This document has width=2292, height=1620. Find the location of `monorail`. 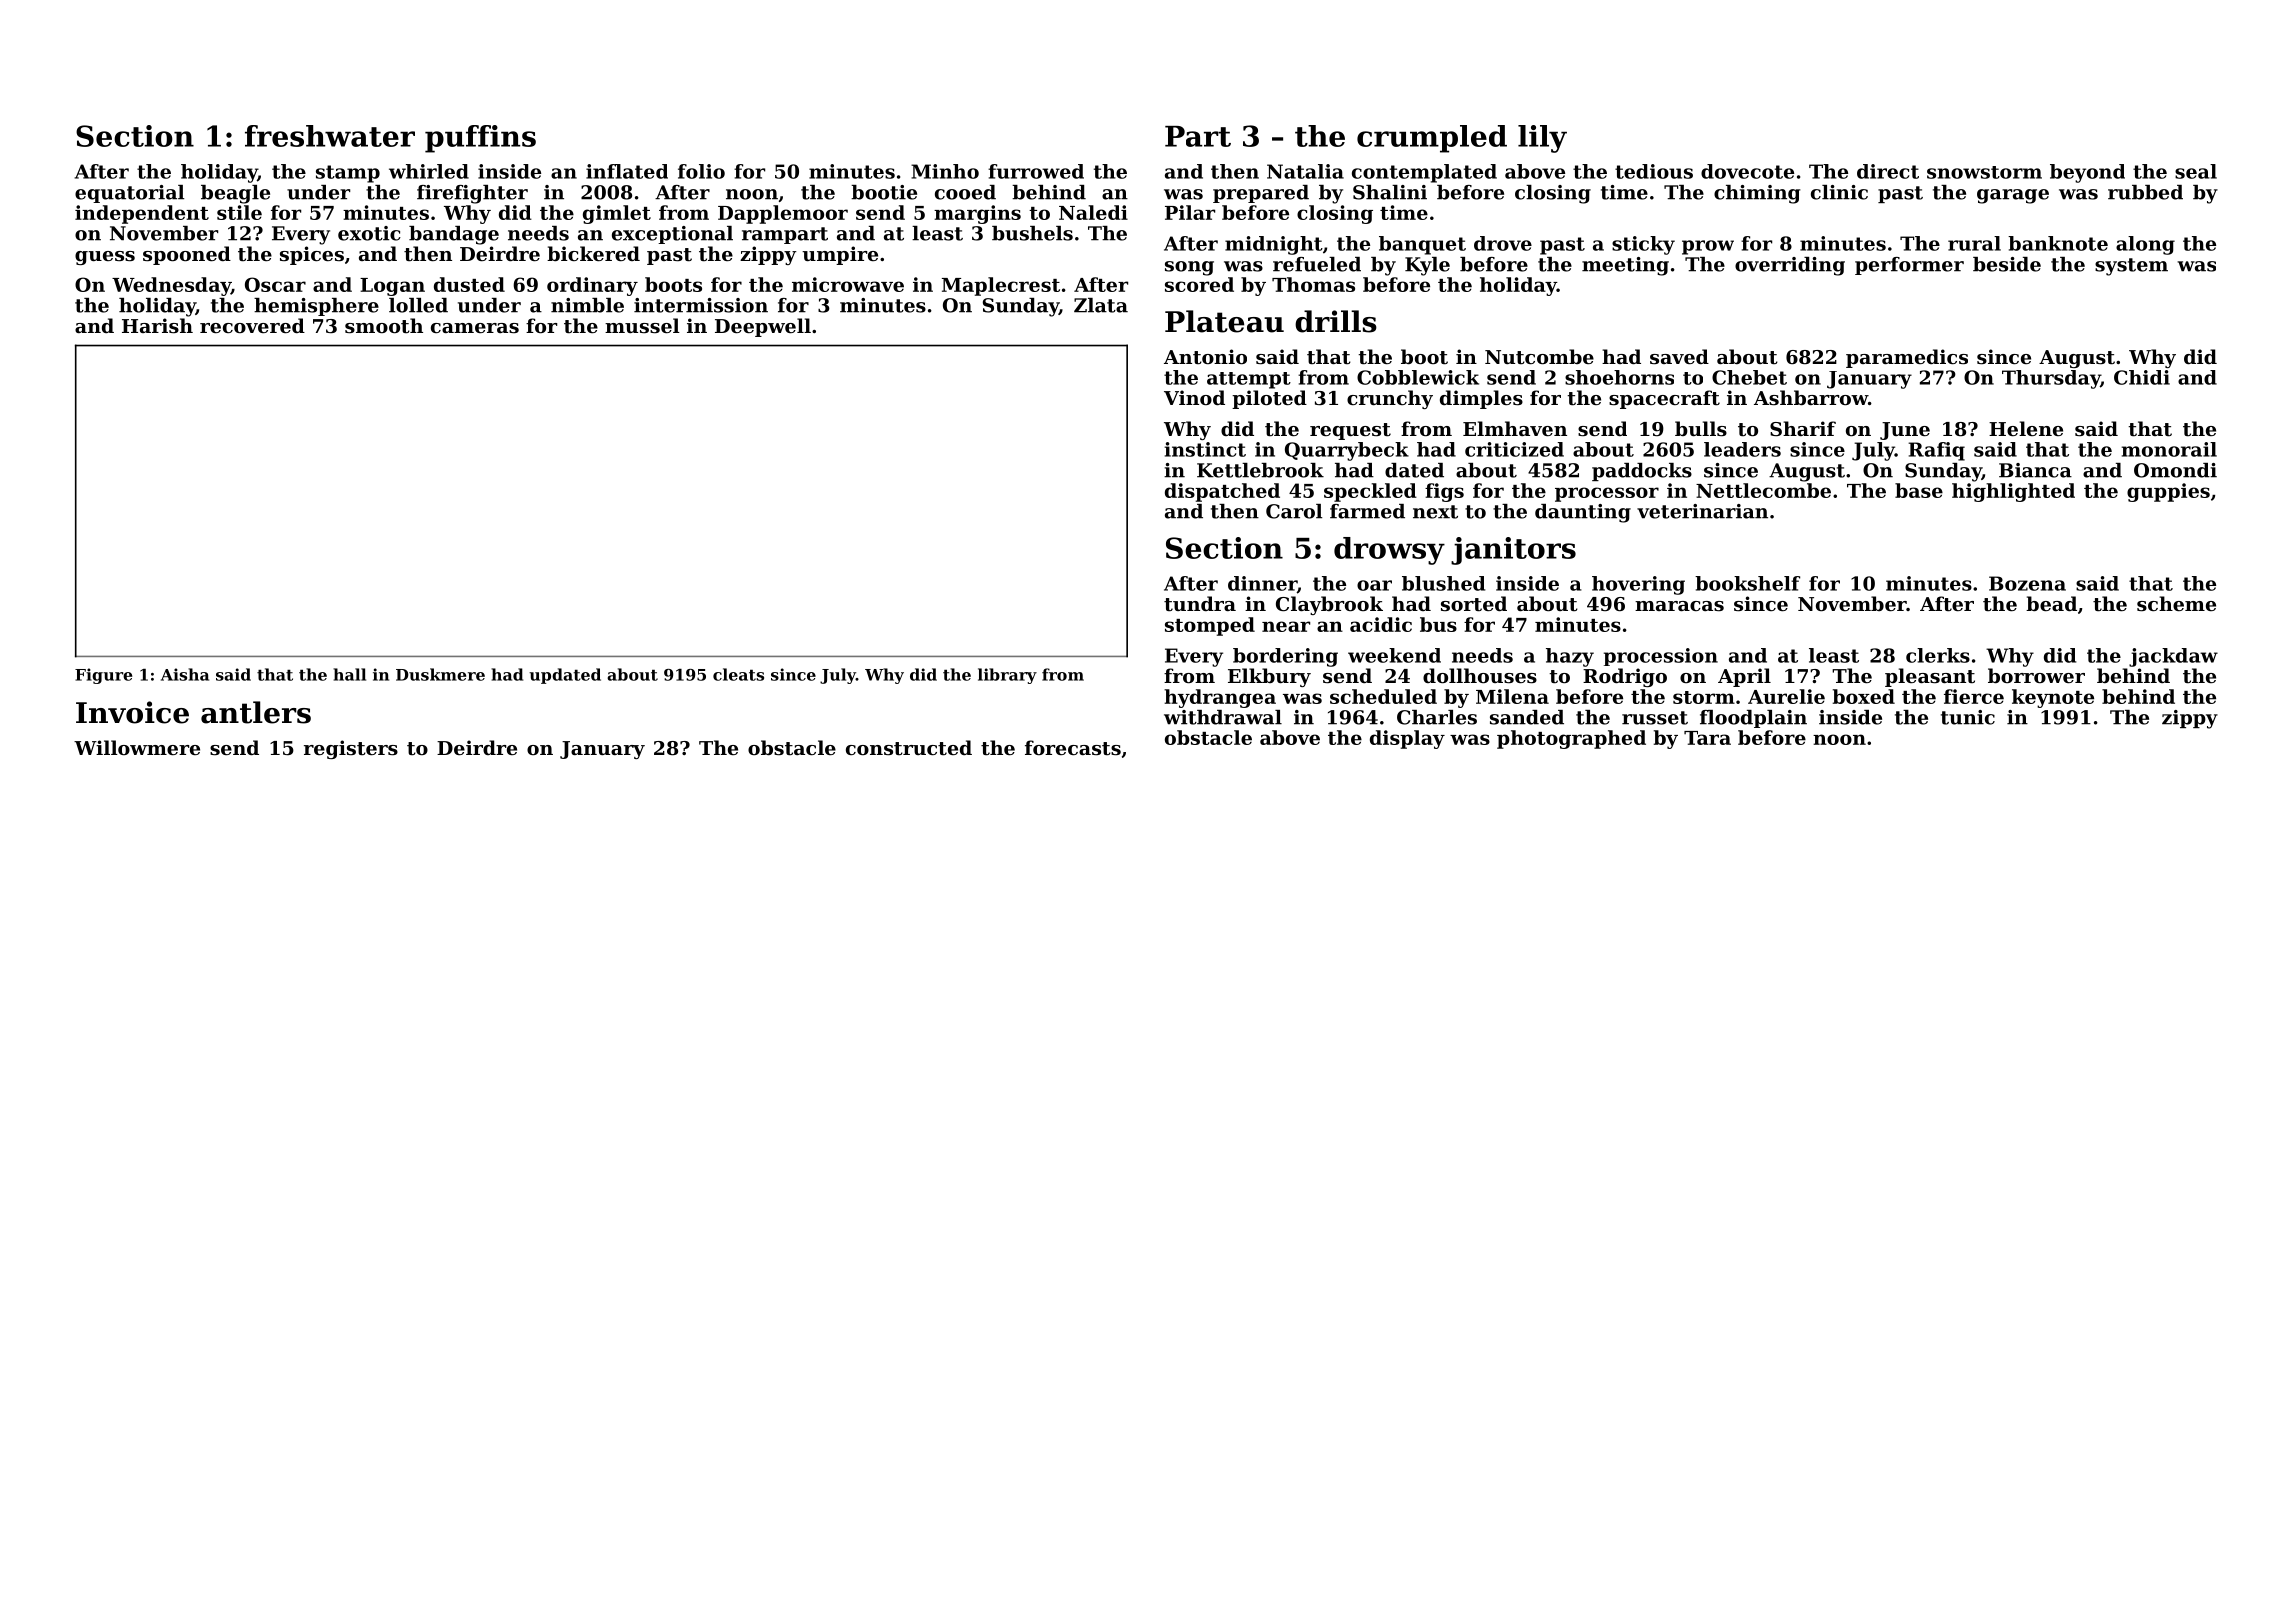

monorail is located at coordinates (2169, 449).
